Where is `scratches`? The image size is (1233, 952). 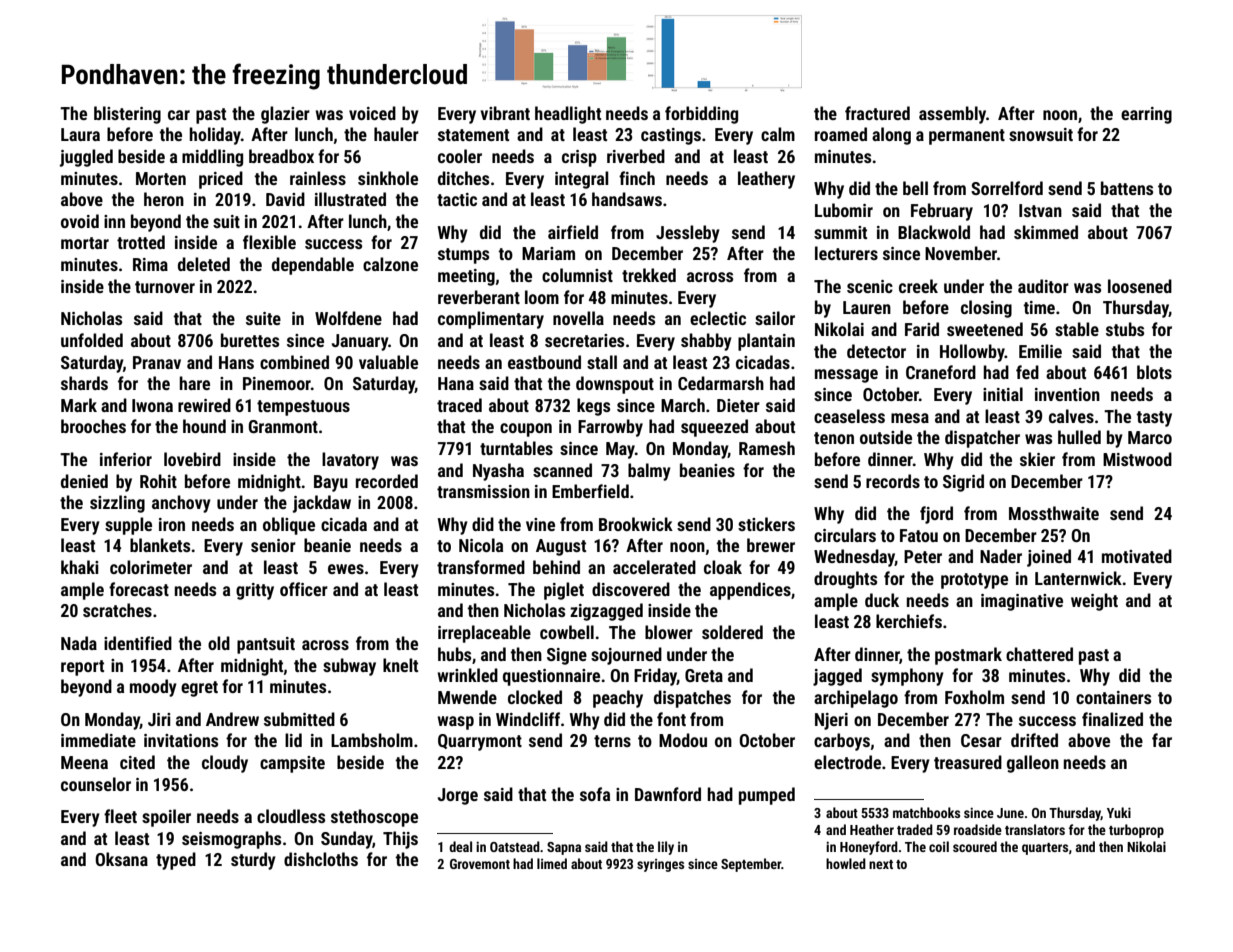 scratches is located at coordinates (117, 610).
